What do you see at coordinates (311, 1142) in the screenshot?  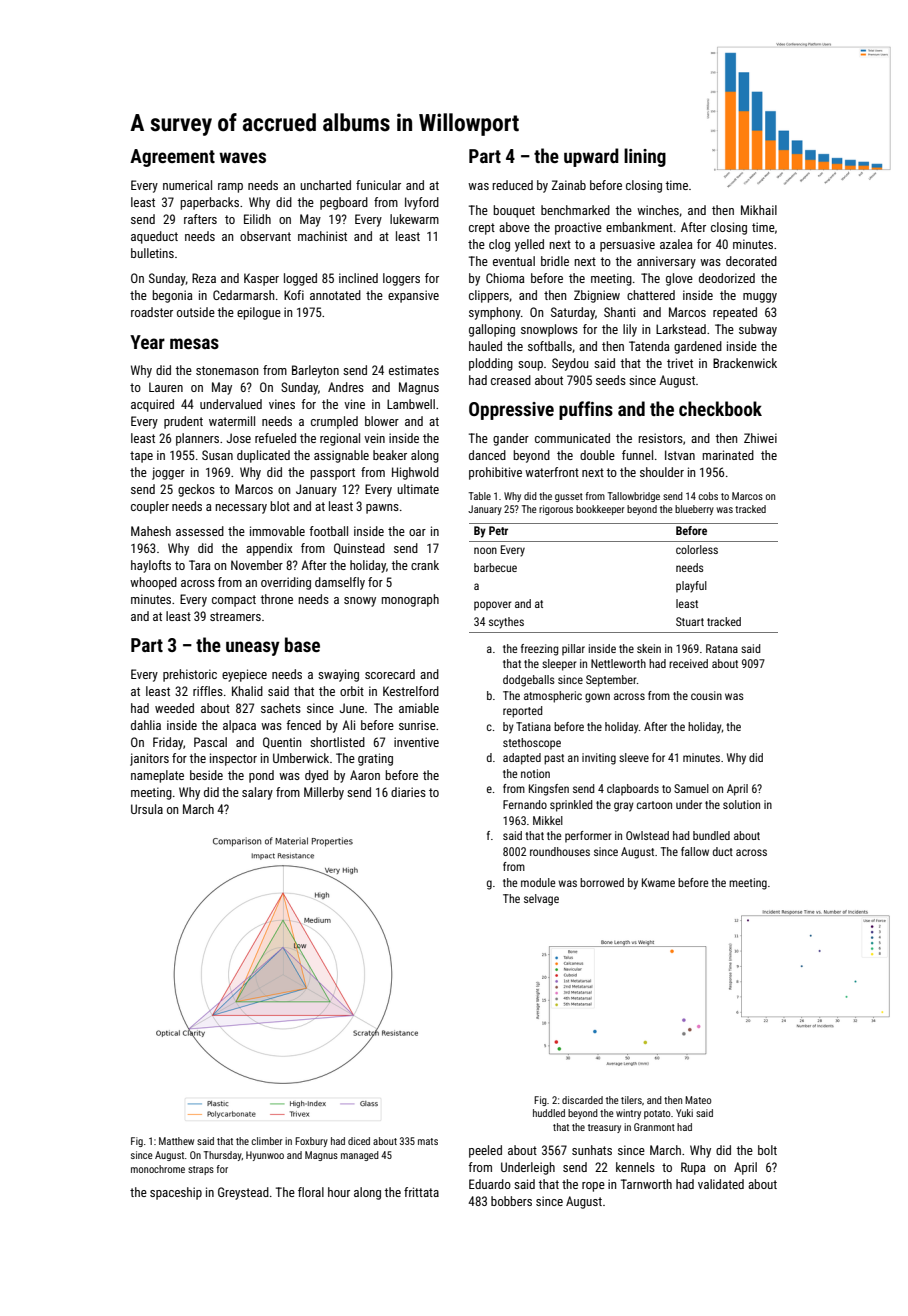 I see `Foxbury` at bounding box center [311, 1142].
